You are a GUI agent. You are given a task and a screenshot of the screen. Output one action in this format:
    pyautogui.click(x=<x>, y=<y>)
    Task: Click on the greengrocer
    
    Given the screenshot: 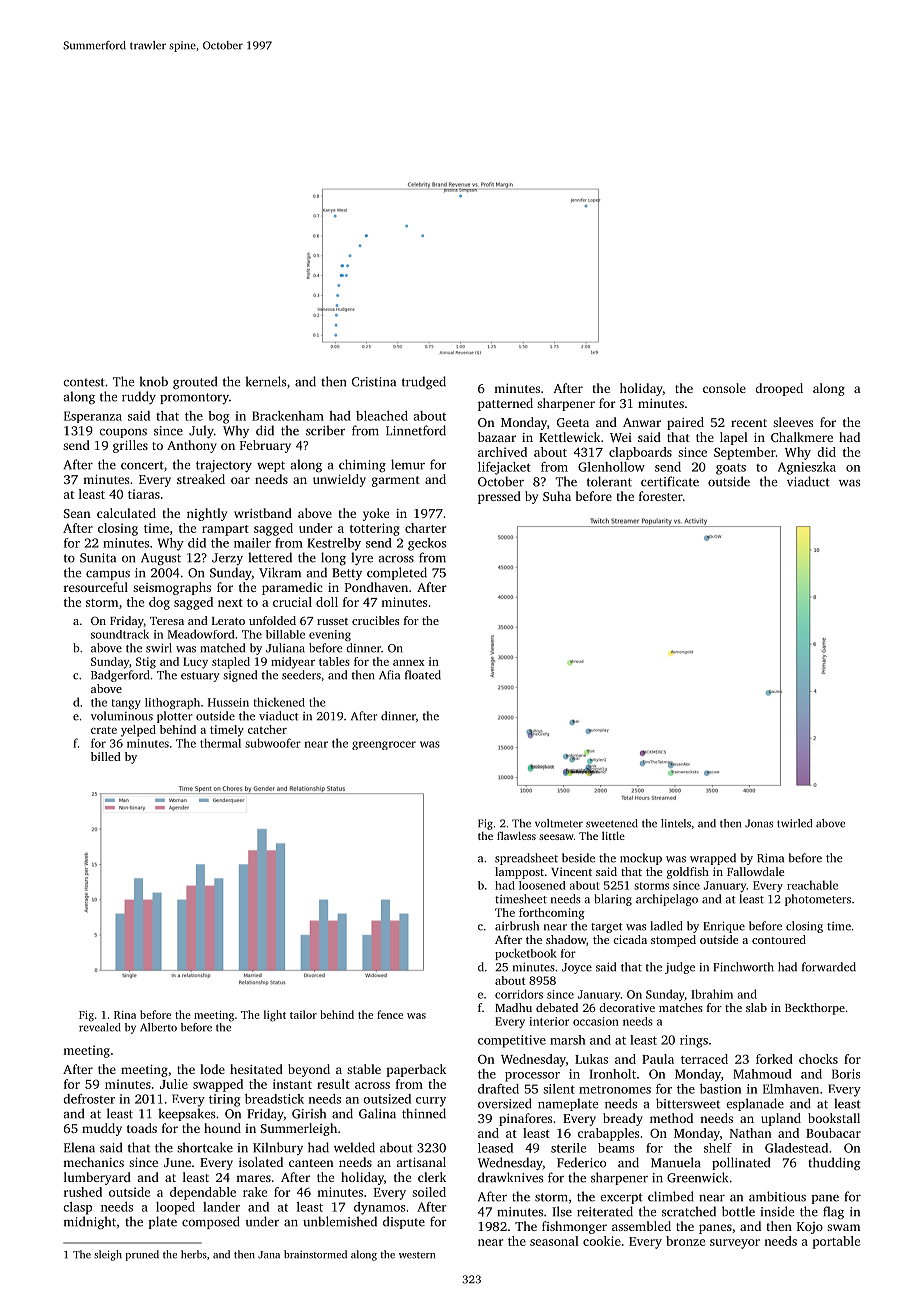 What is the action you would take?
    pyautogui.click(x=384, y=745)
